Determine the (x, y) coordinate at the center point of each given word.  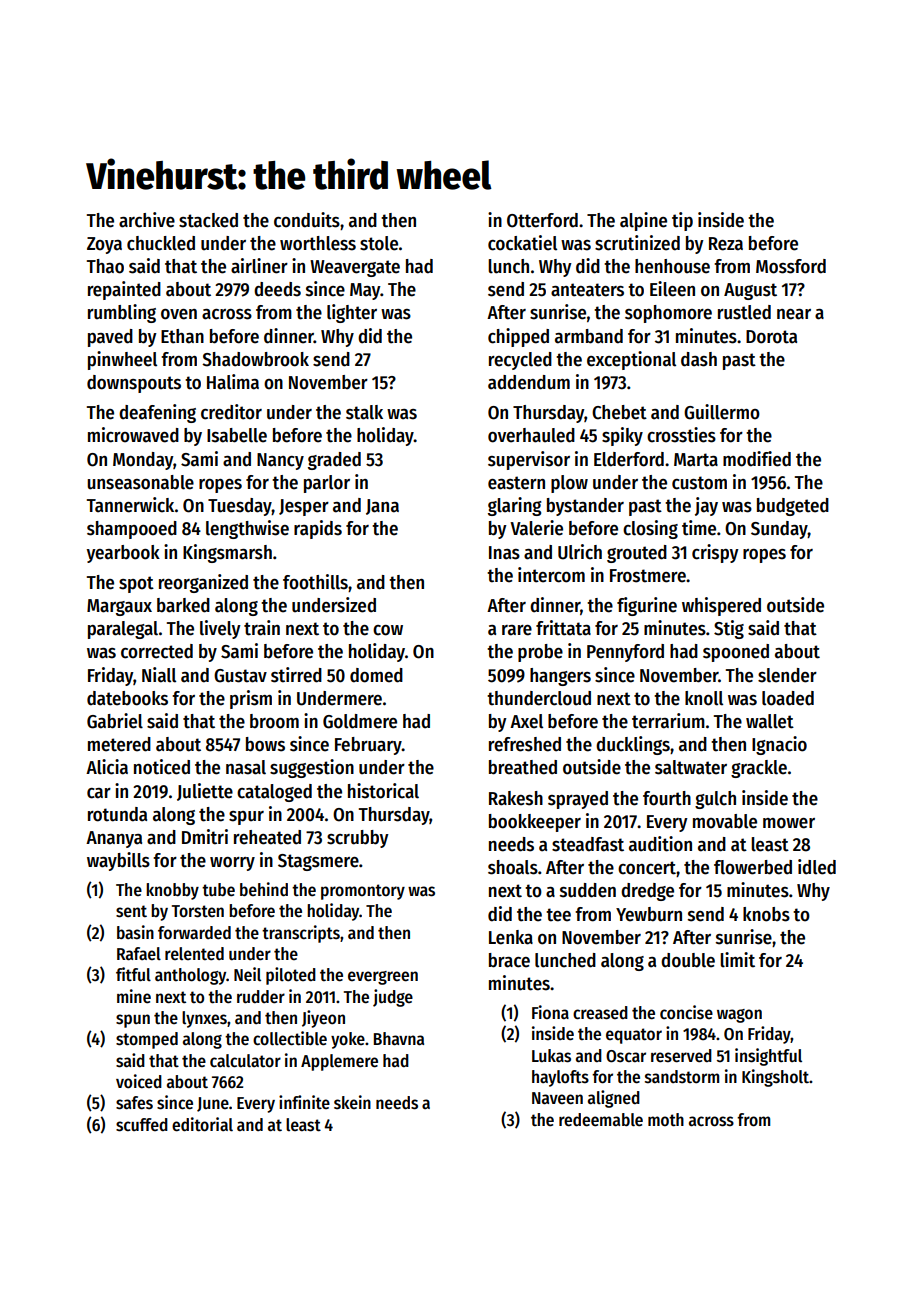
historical (383, 791)
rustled (744, 312)
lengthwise (247, 529)
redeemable (601, 1120)
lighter (352, 313)
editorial (202, 1124)
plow (569, 484)
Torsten (198, 911)
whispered (721, 606)
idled (817, 867)
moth (666, 1120)
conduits (307, 220)
